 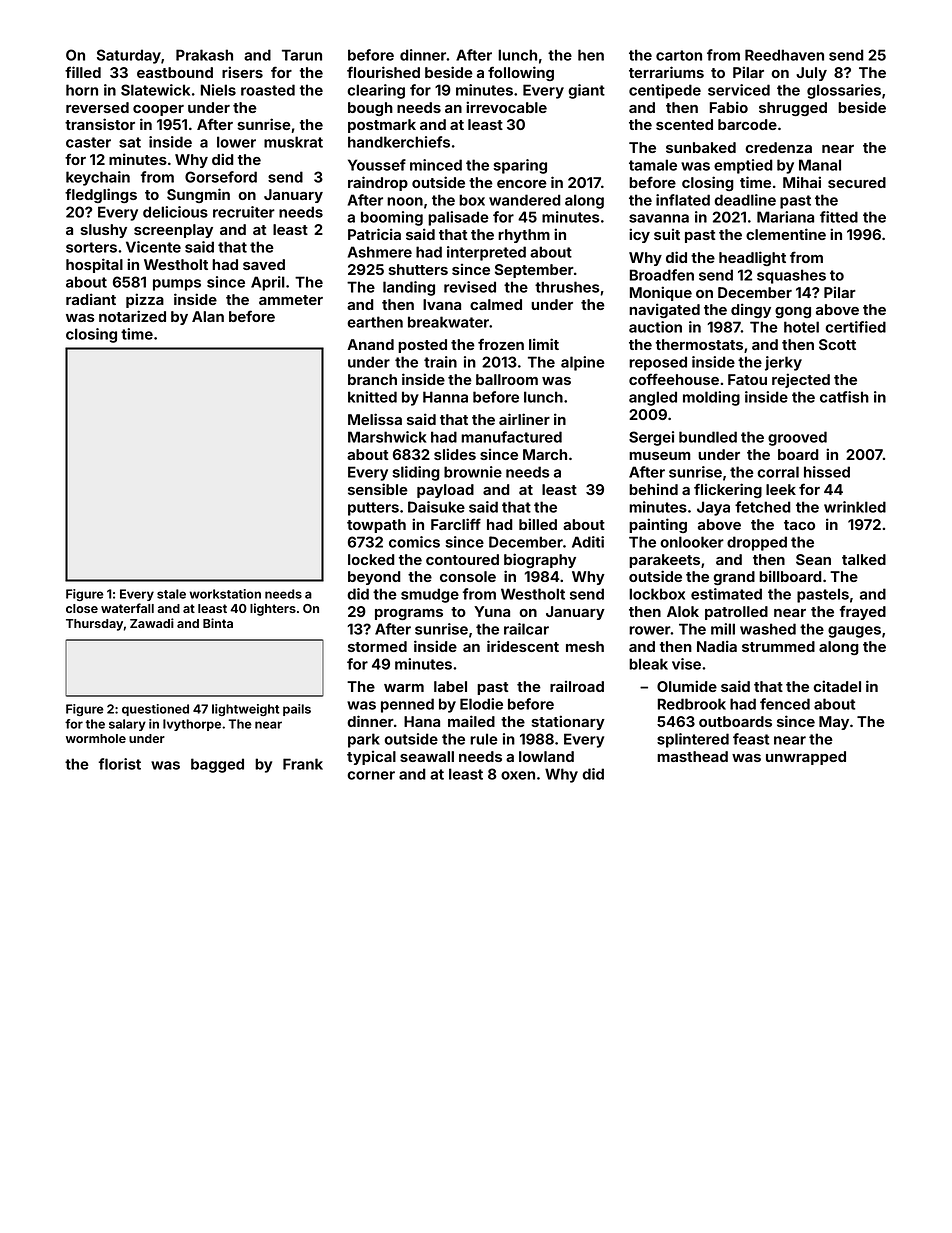 I want to click on thrushes, so click(x=567, y=287).
